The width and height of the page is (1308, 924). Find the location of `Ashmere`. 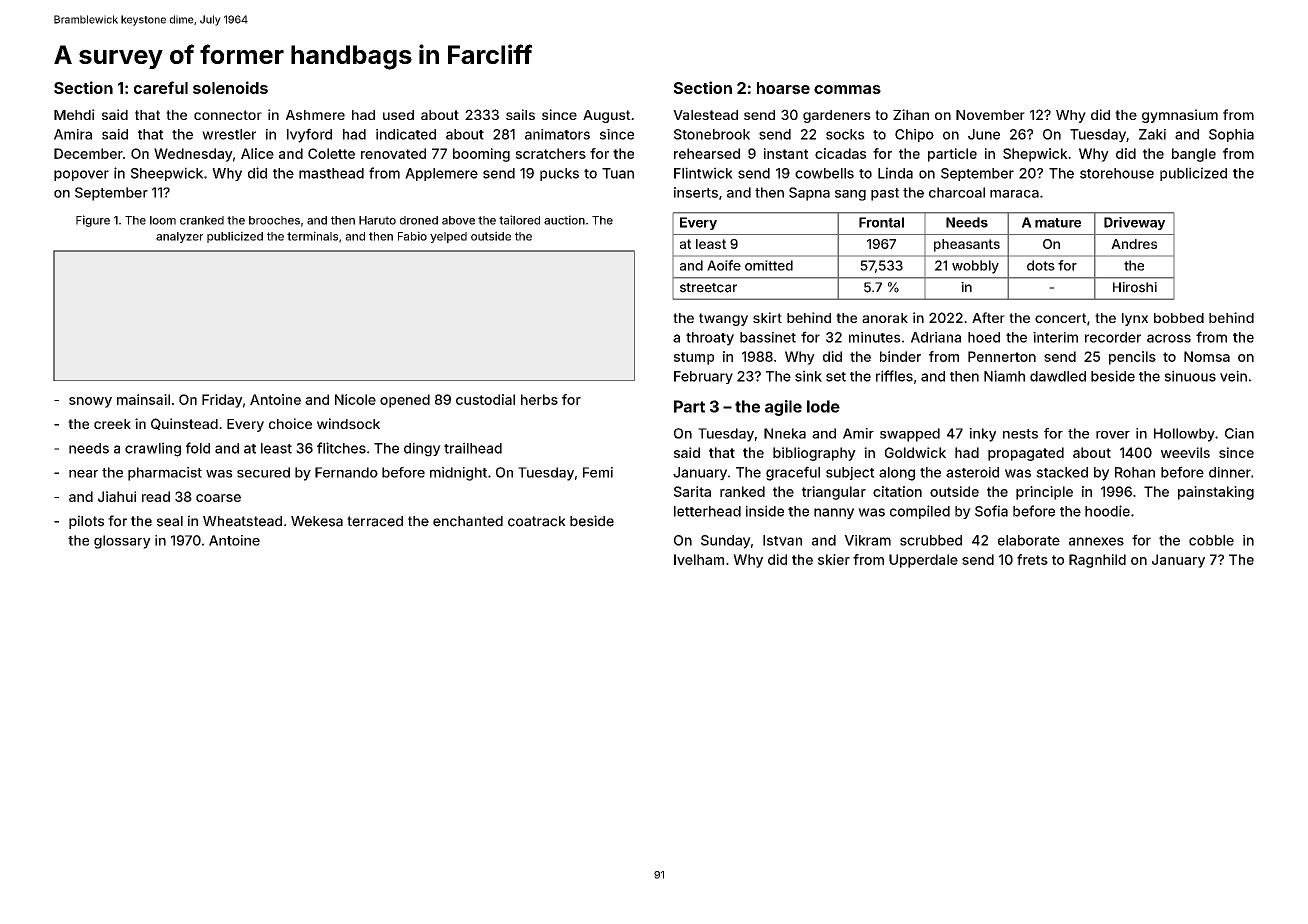

Ashmere is located at coordinates (315, 115).
